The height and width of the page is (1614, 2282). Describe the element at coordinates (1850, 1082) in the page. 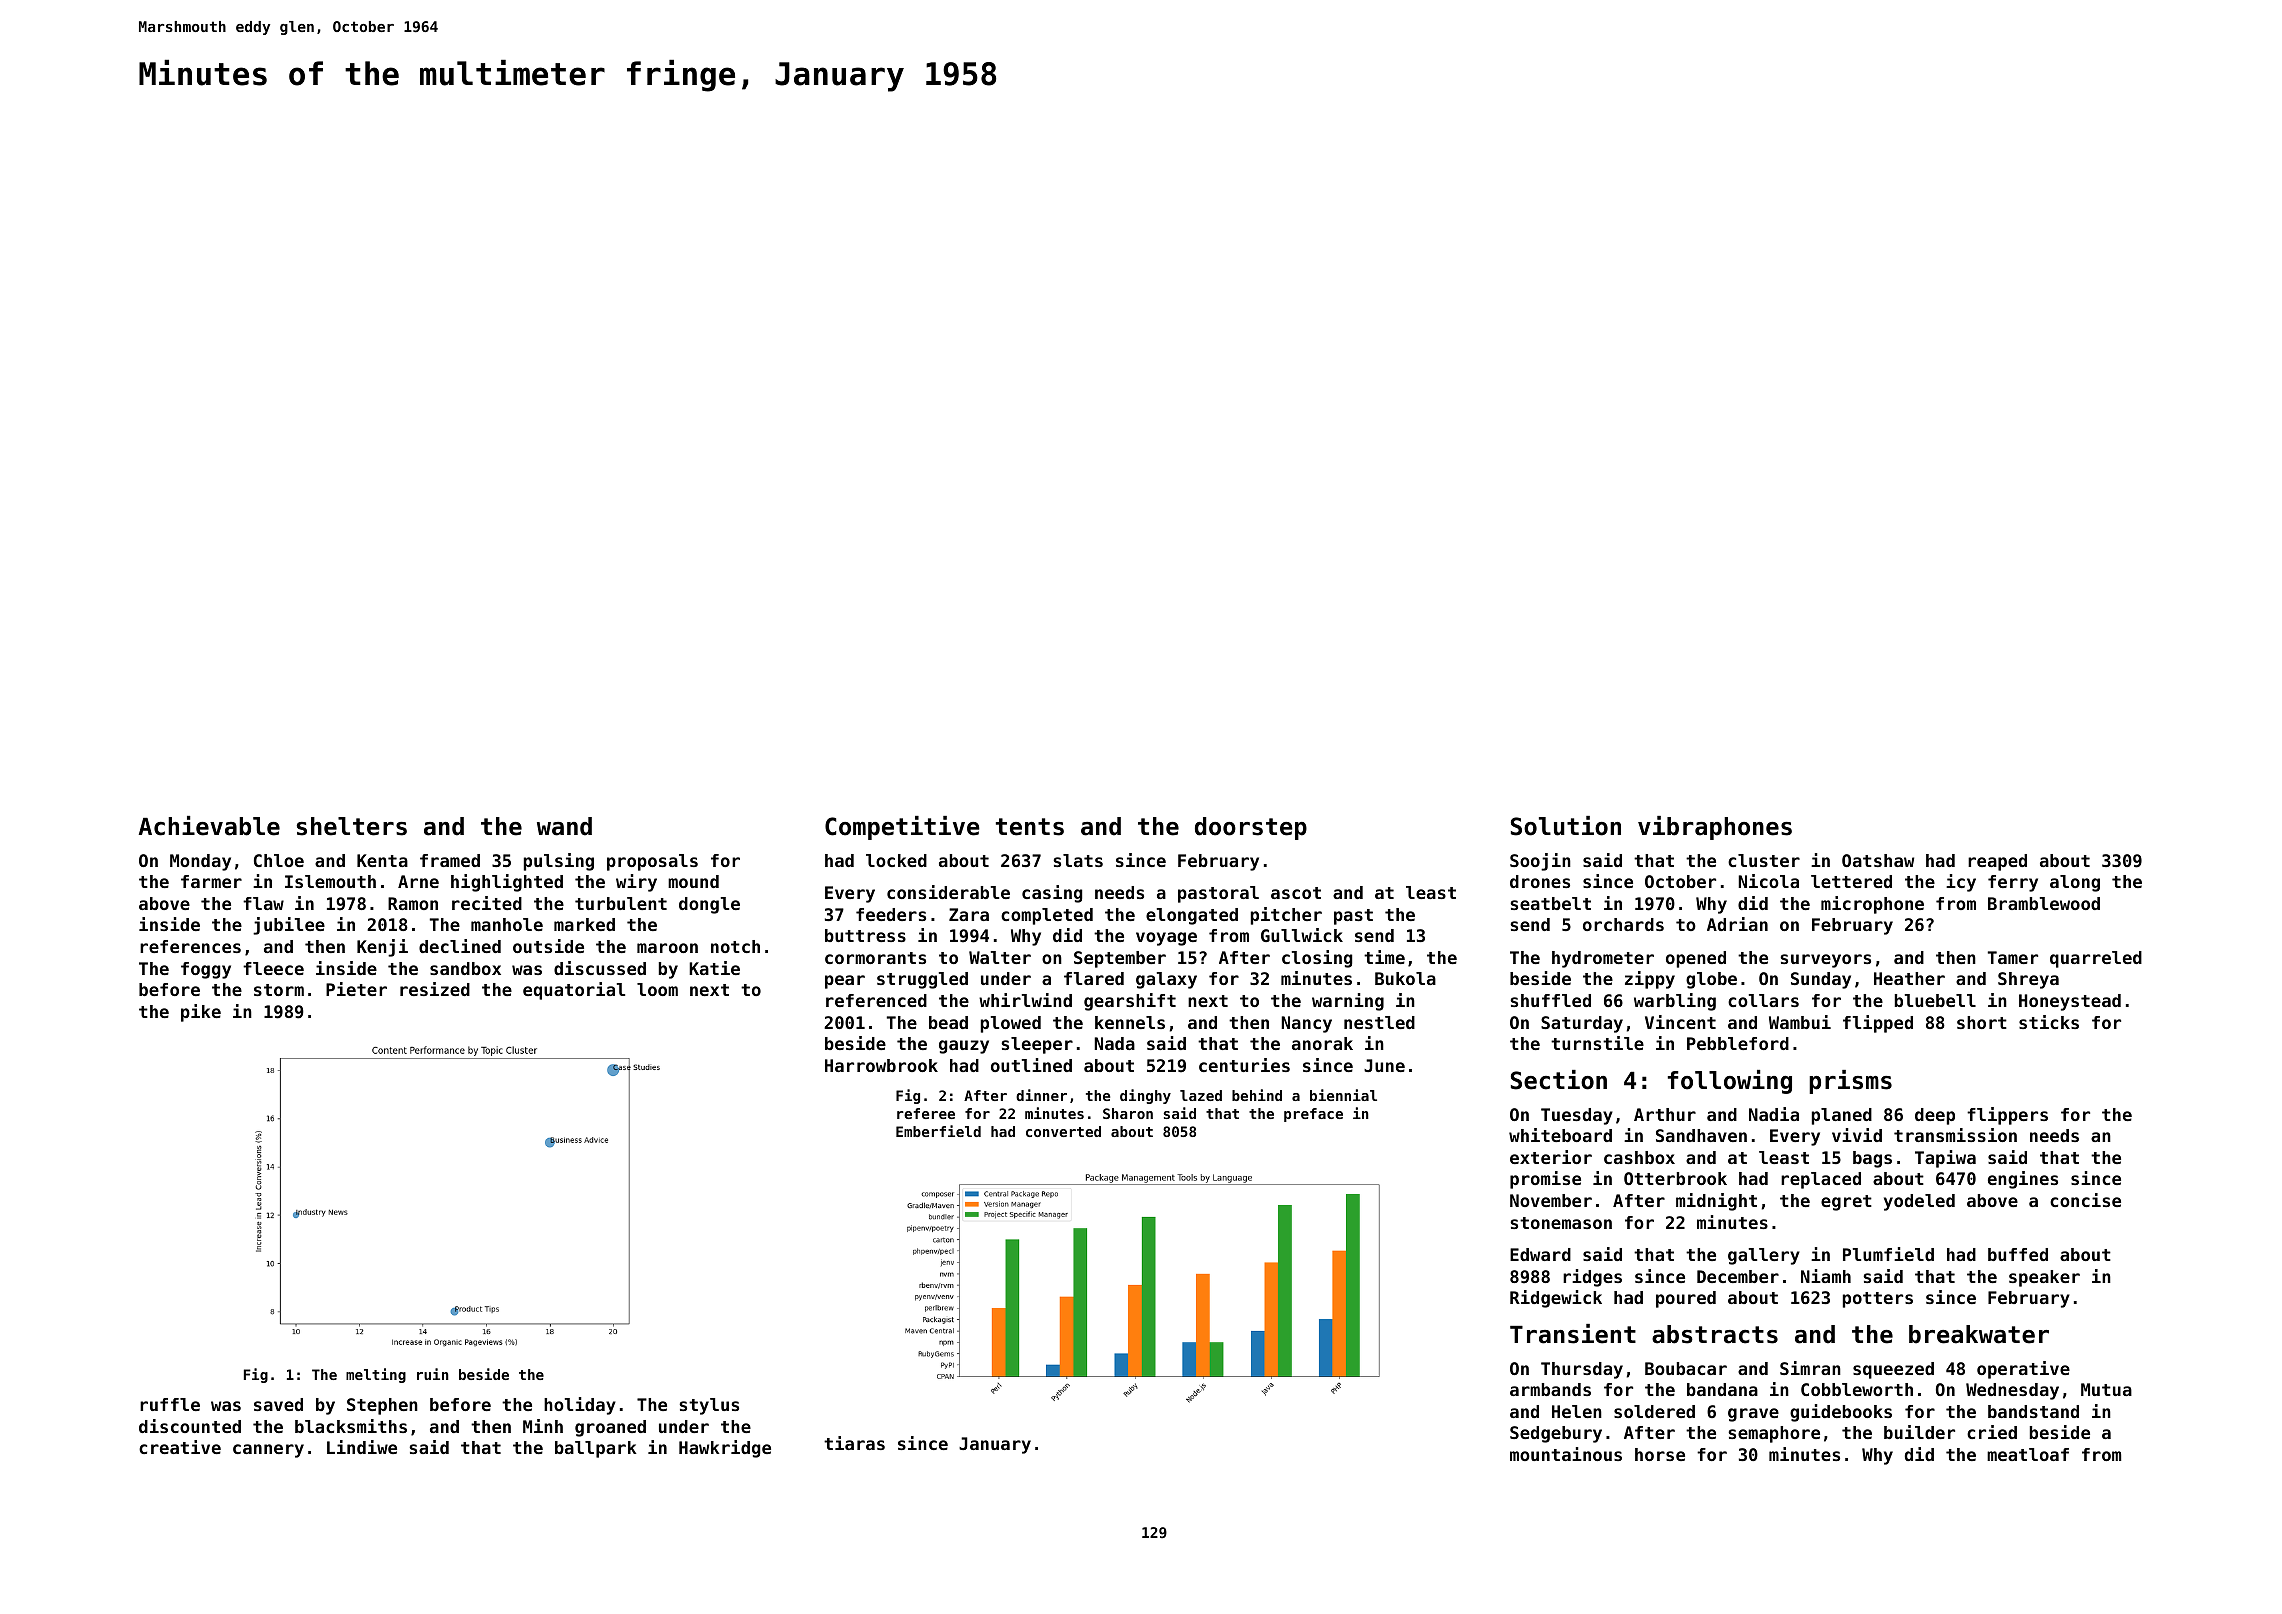

I see `prisms` at that location.
